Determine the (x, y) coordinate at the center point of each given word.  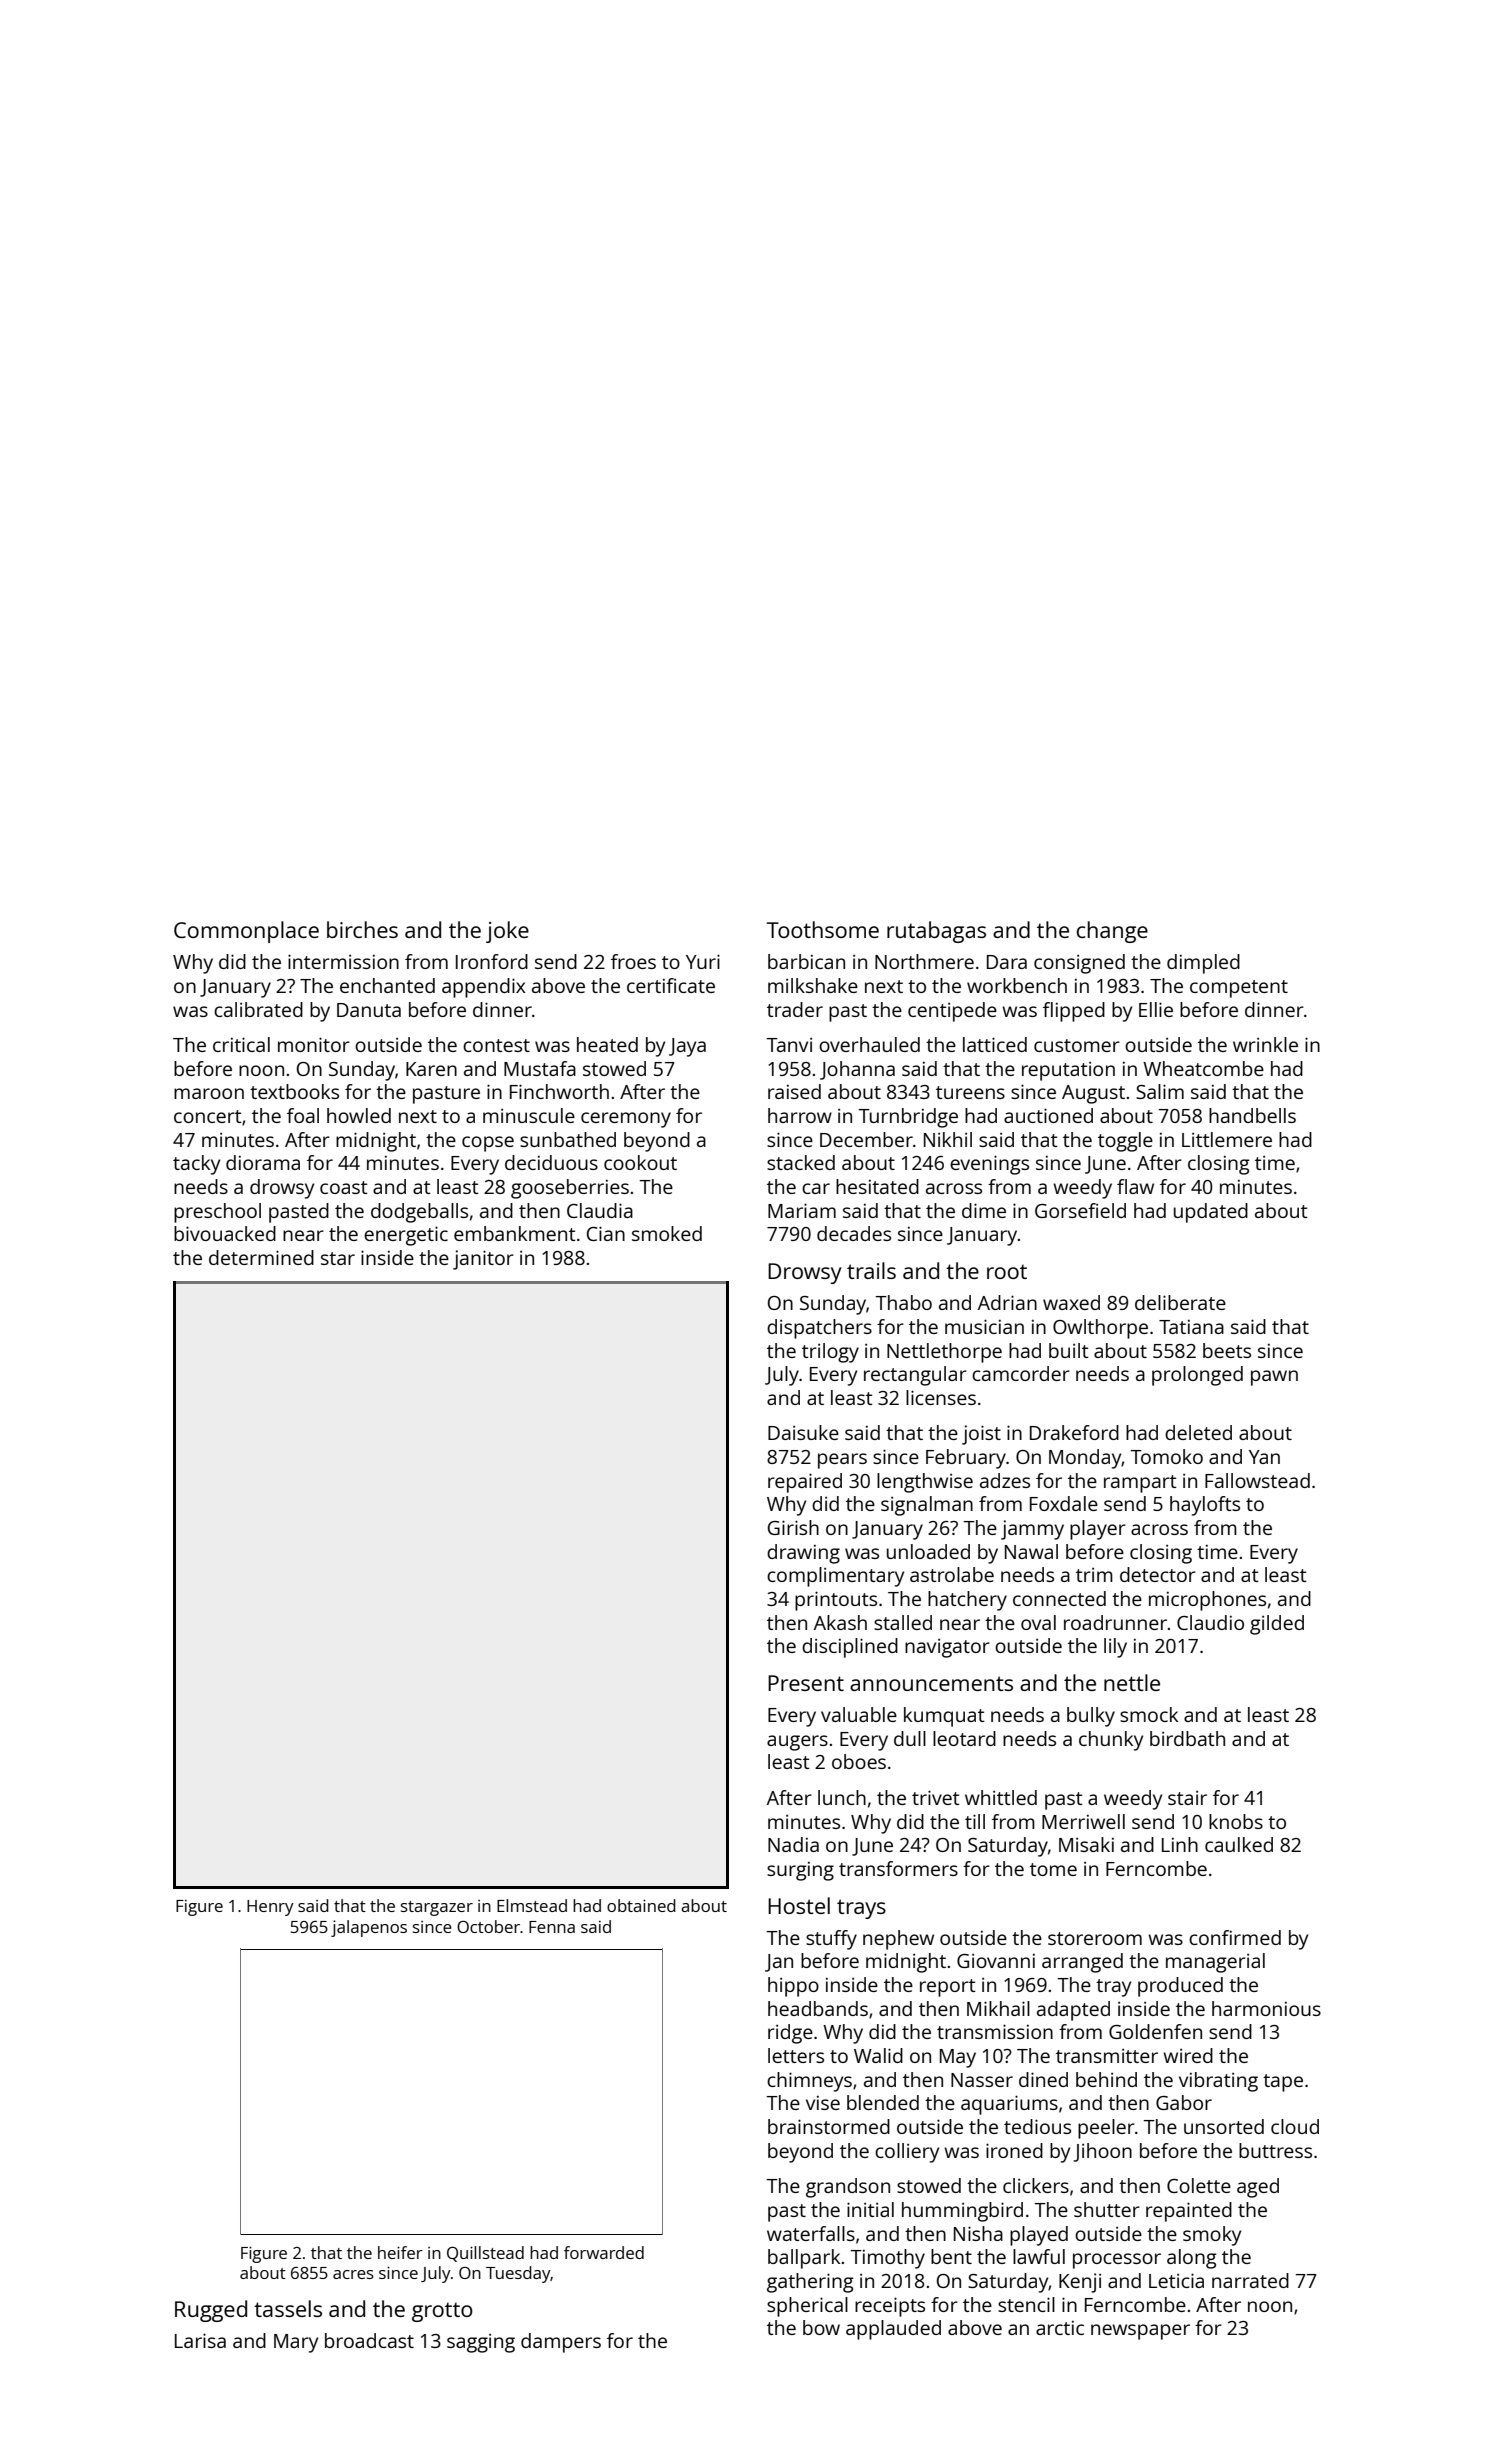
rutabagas (936, 932)
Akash (840, 1622)
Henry (270, 1908)
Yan (1264, 1457)
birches (362, 929)
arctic (1060, 2327)
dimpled (1203, 964)
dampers (561, 2343)
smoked (667, 1233)
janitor (483, 1260)
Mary (296, 2343)
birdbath (1187, 1738)
